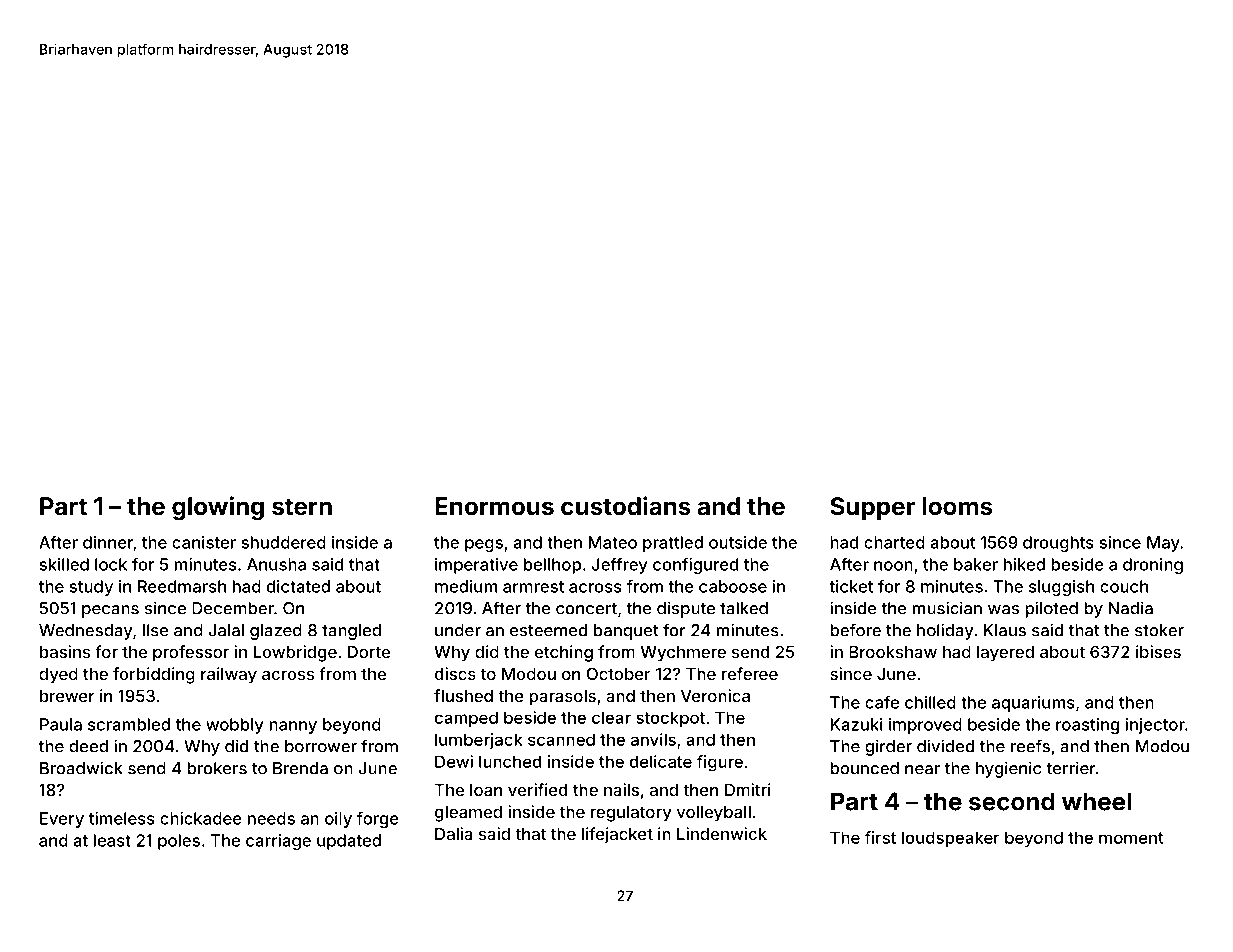 Image resolution: width=1233 pixels, height=952 pixels. What do you see at coordinates (494, 506) in the page?
I see `Enormous` at bounding box center [494, 506].
